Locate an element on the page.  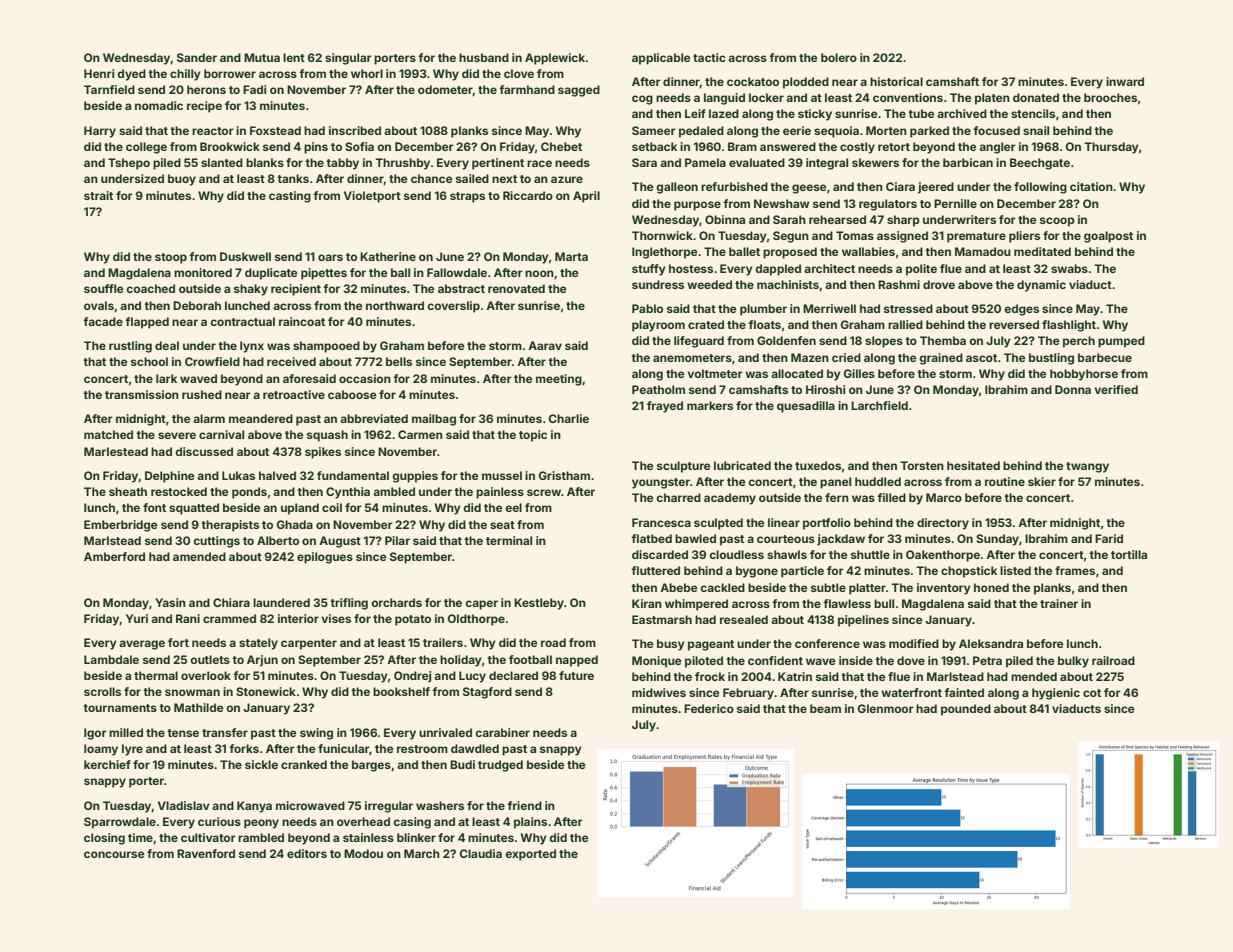
herons is located at coordinates (206, 89).
